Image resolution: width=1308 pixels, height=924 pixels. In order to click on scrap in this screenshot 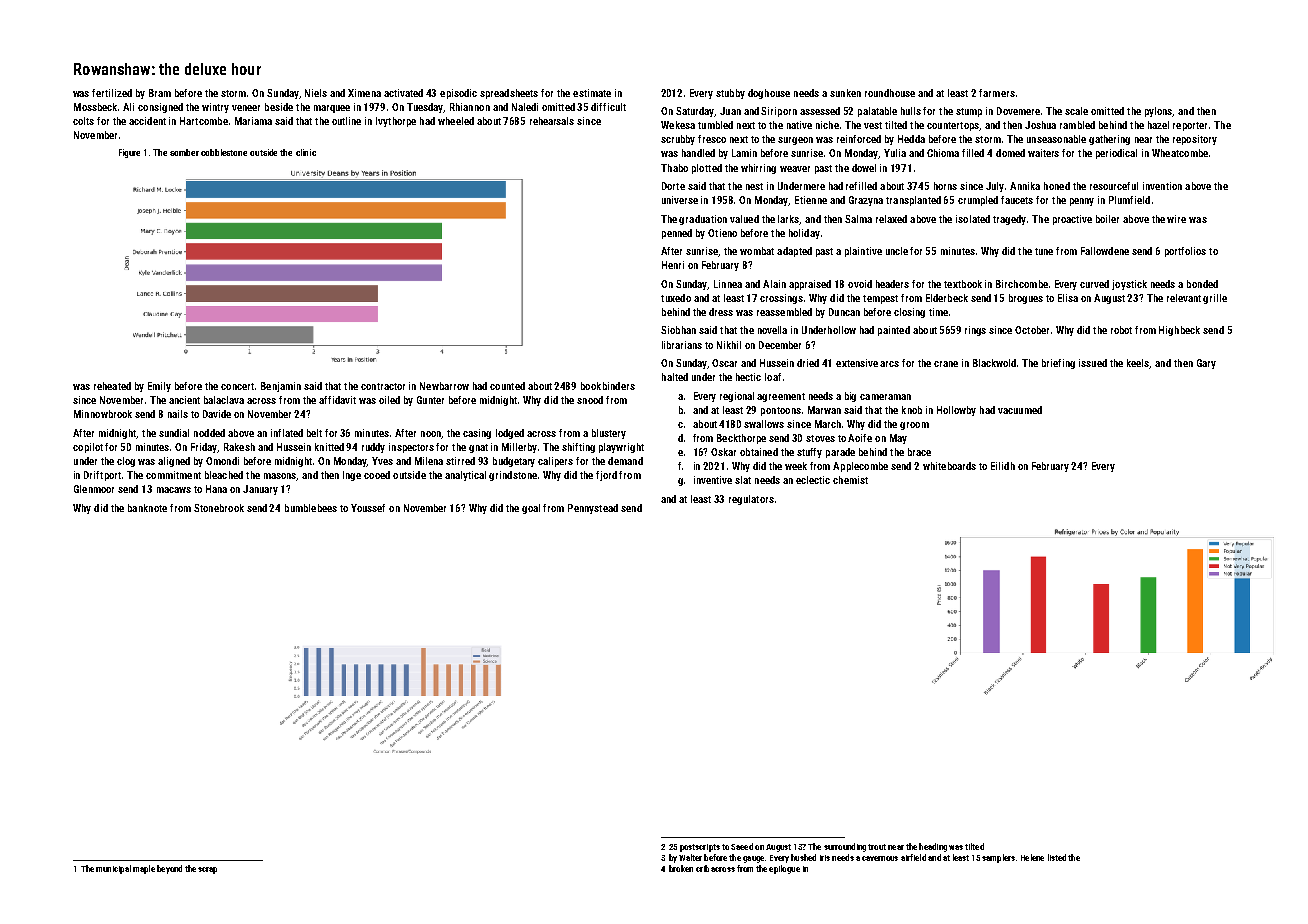, I will do `click(207, 870)`.
